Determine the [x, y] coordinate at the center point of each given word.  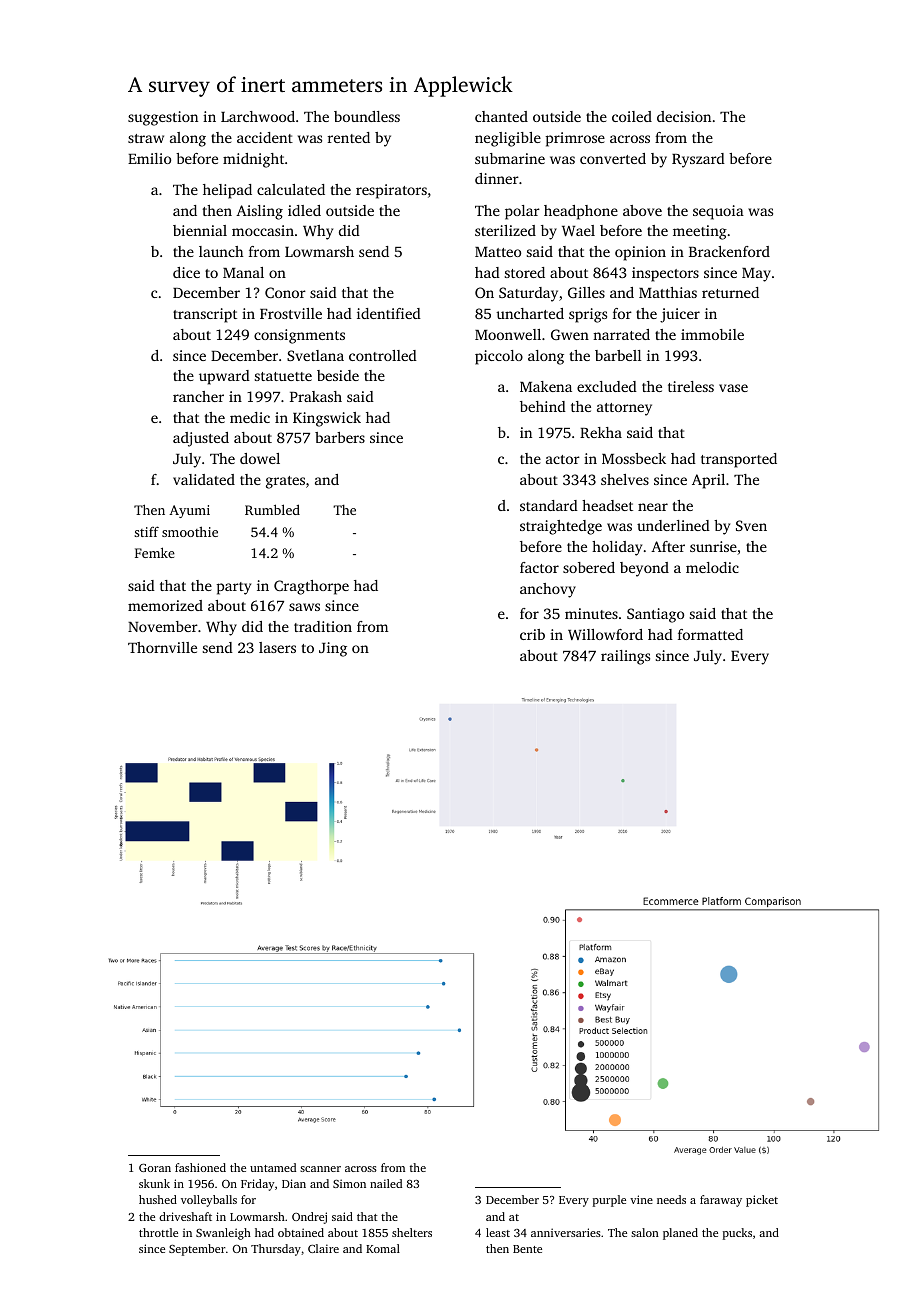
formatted [710, 634]
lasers [277, 647]
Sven [751, 525]
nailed [386, 1183]
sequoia [718, 212]
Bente [527, 1249]
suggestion [163, 118]
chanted [501, 116]
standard [549, 505]
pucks [737, 1234]
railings [625, 657]
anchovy [548, 590]
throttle [158, 1232]
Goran [155, 1168]
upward [224, 377]
